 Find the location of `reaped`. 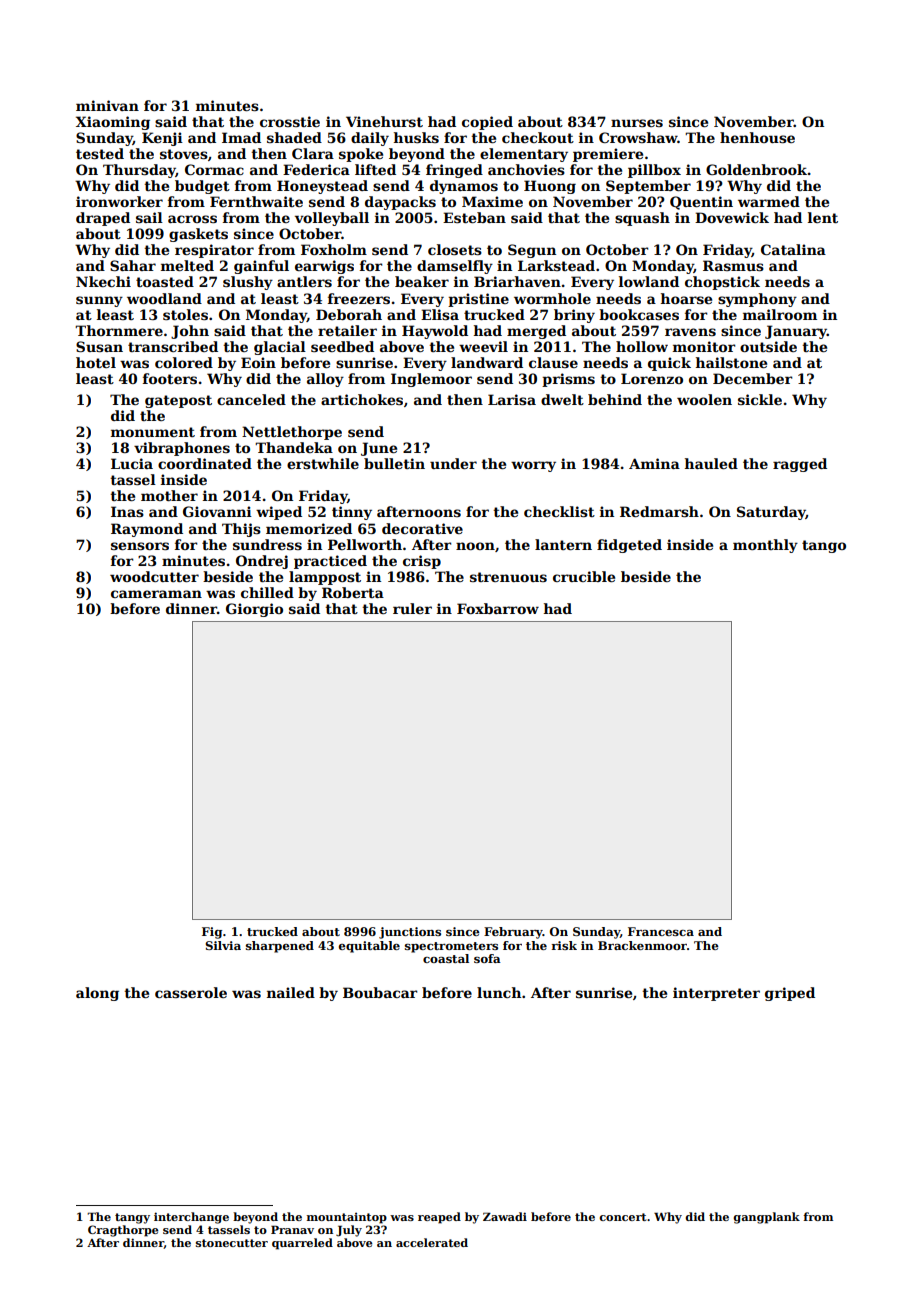

reaped is located at coordinates (439, 1218).
